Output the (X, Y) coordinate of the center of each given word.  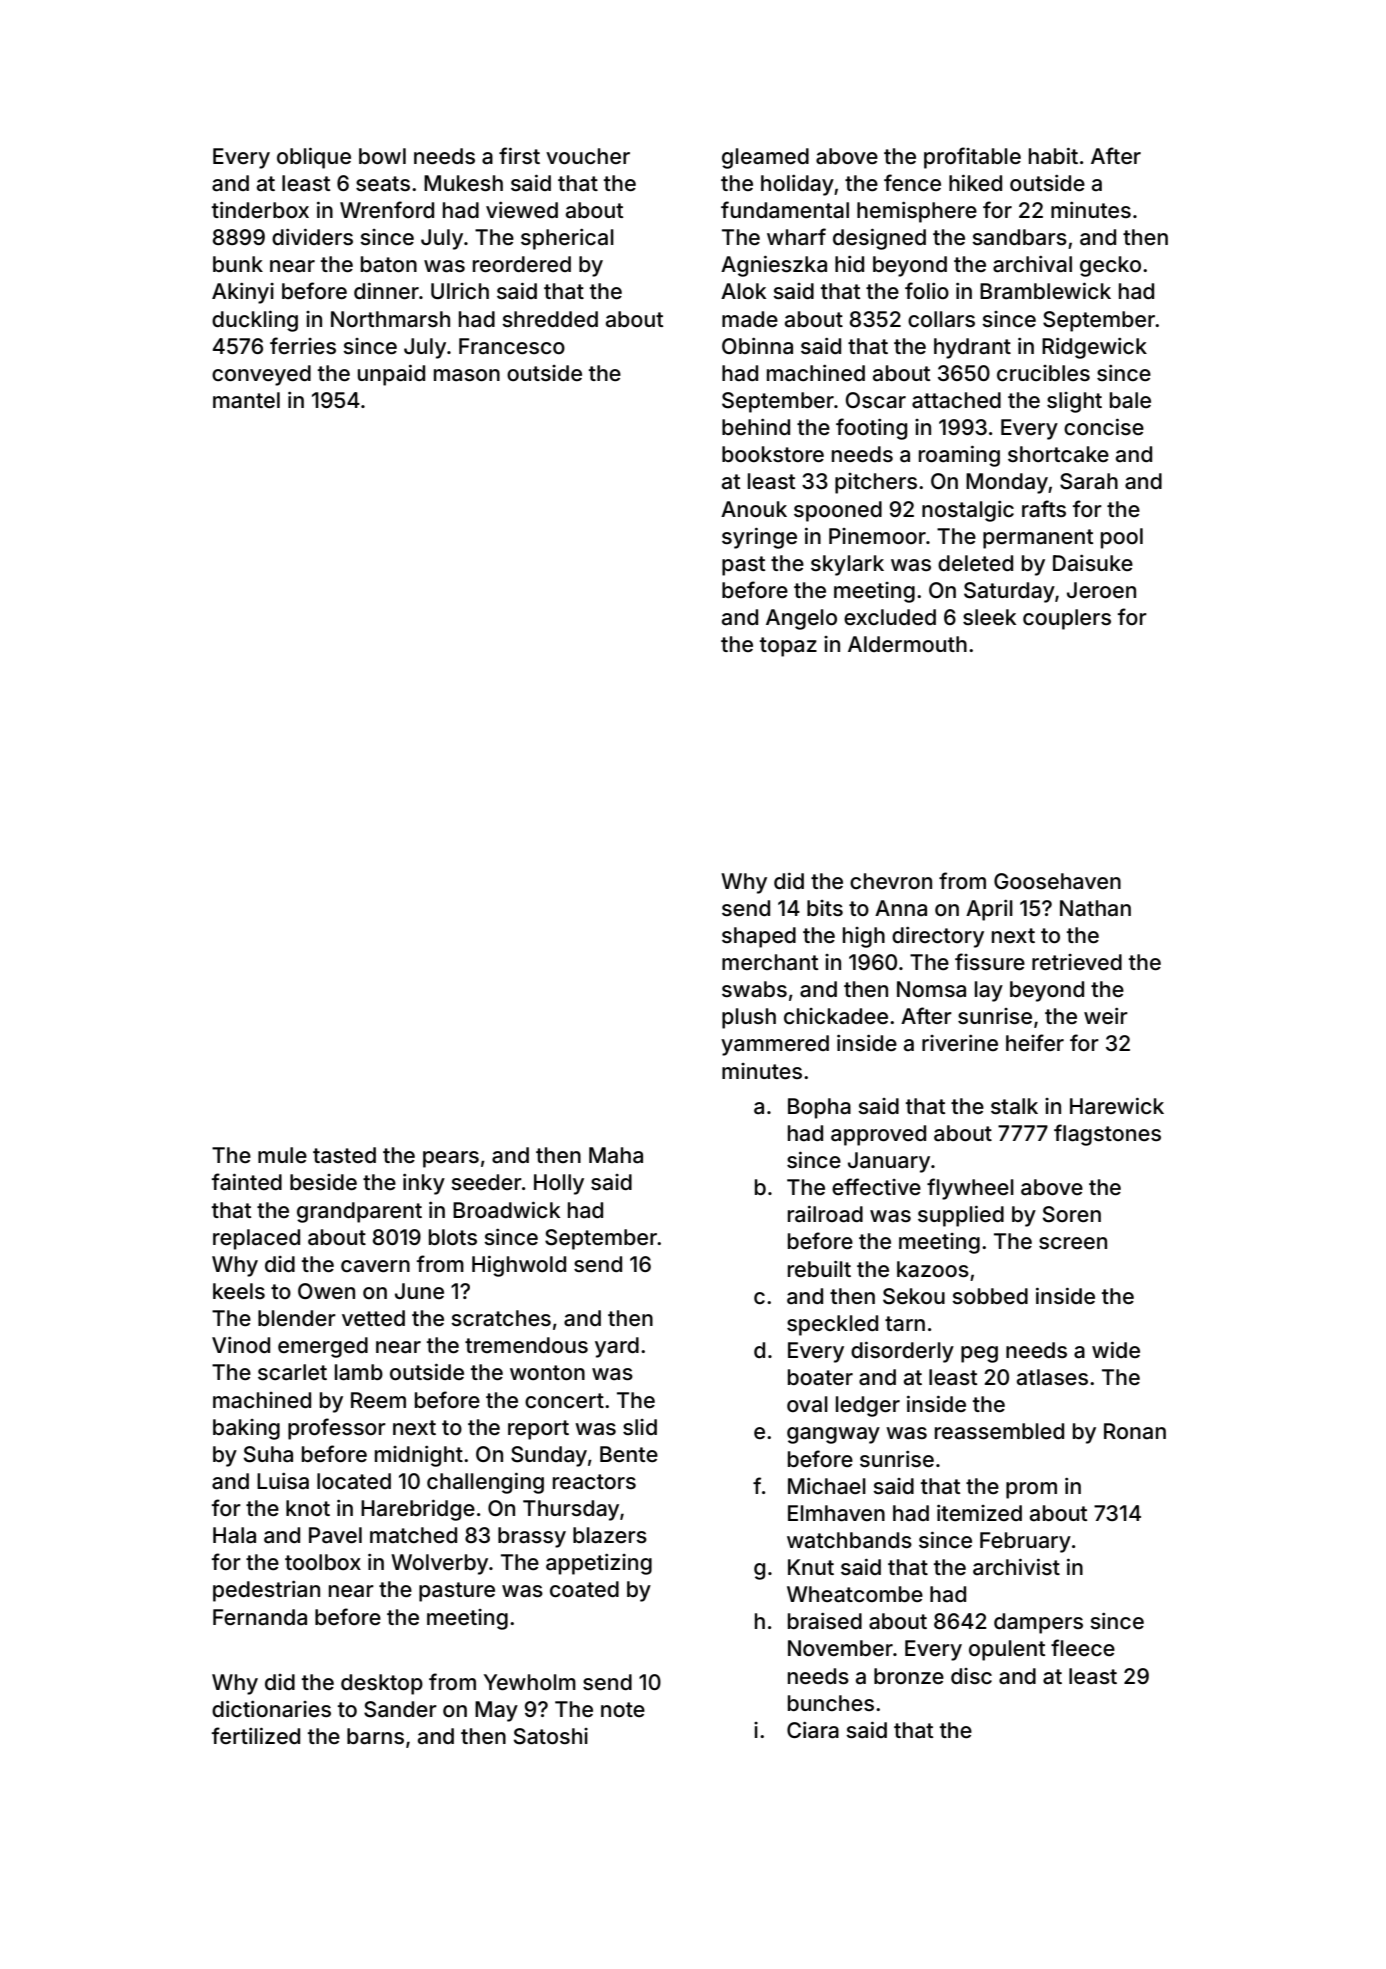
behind (756, 427)
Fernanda (260, 1617)
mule (282, 1155)
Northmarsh (390, 319)
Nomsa (931, 989)
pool (1122, 538)
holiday (797, 185)
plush (749, 1018)
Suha (268, 1454)
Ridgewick (1094, 348)
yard (617, 1347)
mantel (246, 400)
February (1025, 1542)
